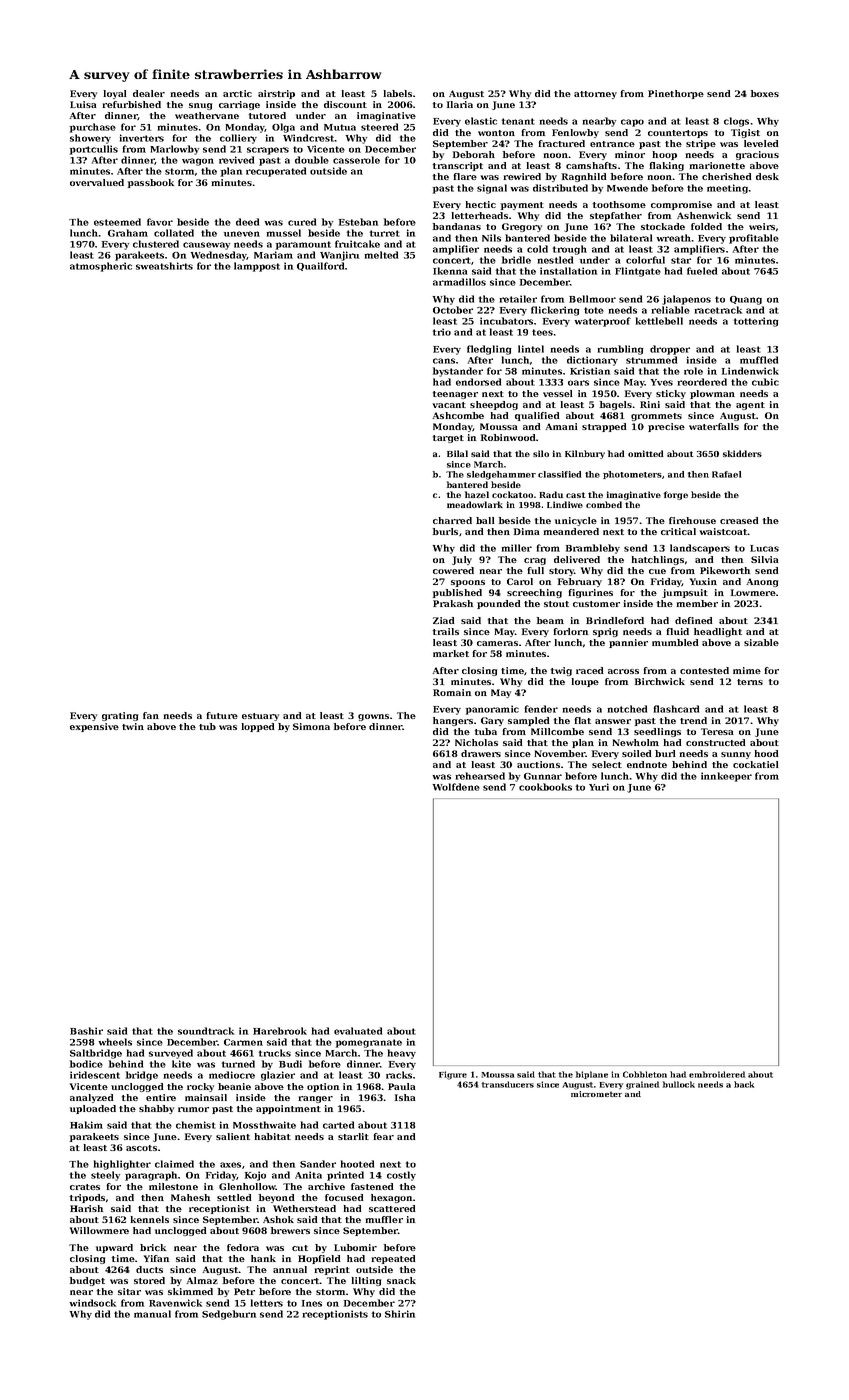 Image resolution: width=849 pixels, height=1400 pixels. What do you see at coordinates (599, 787) in the screenshot?
I see `Yuri` at bounding box center [599, 787].
